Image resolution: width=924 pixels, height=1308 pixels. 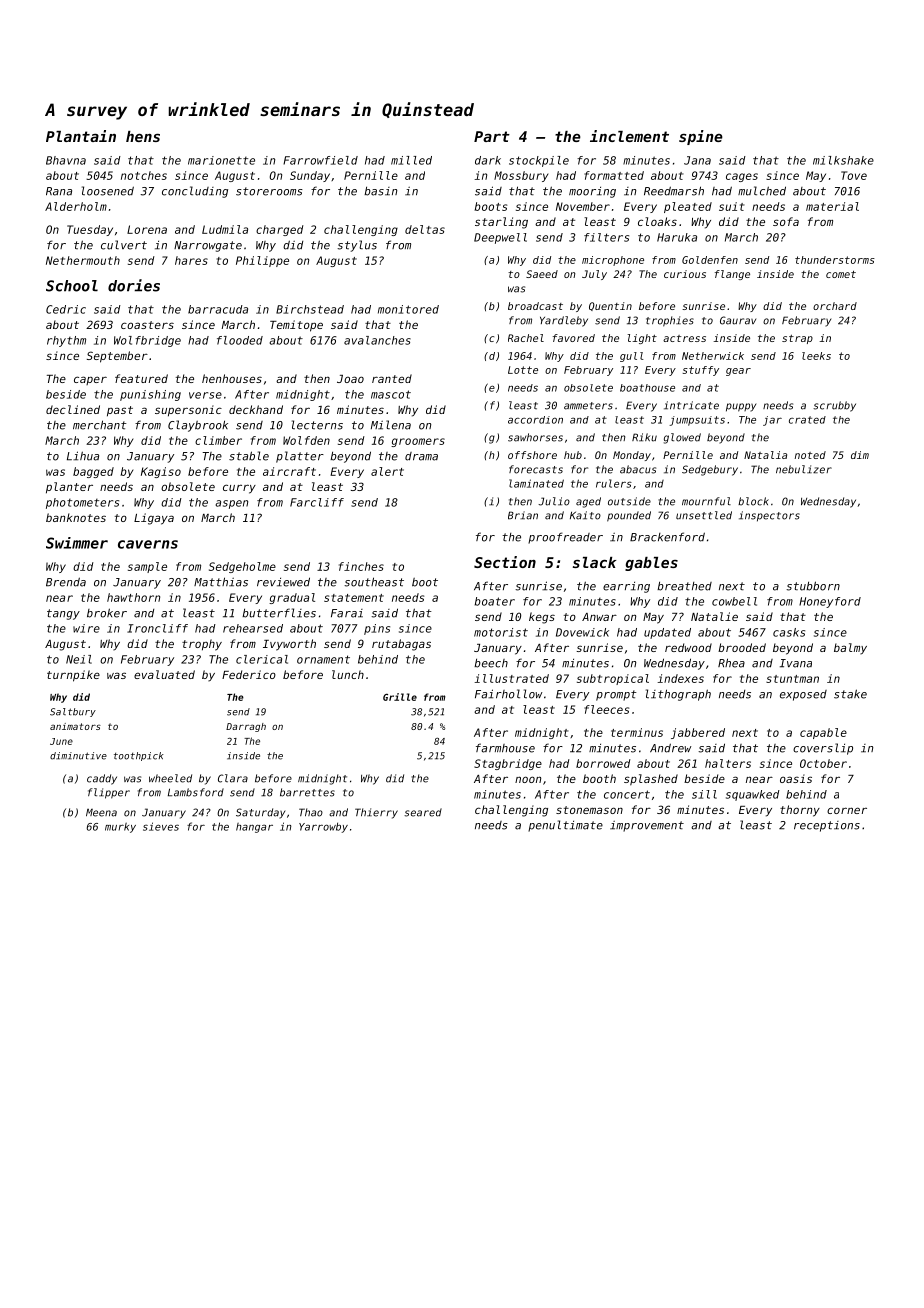 I want to click on Jana, so click(x=697, y=160).
